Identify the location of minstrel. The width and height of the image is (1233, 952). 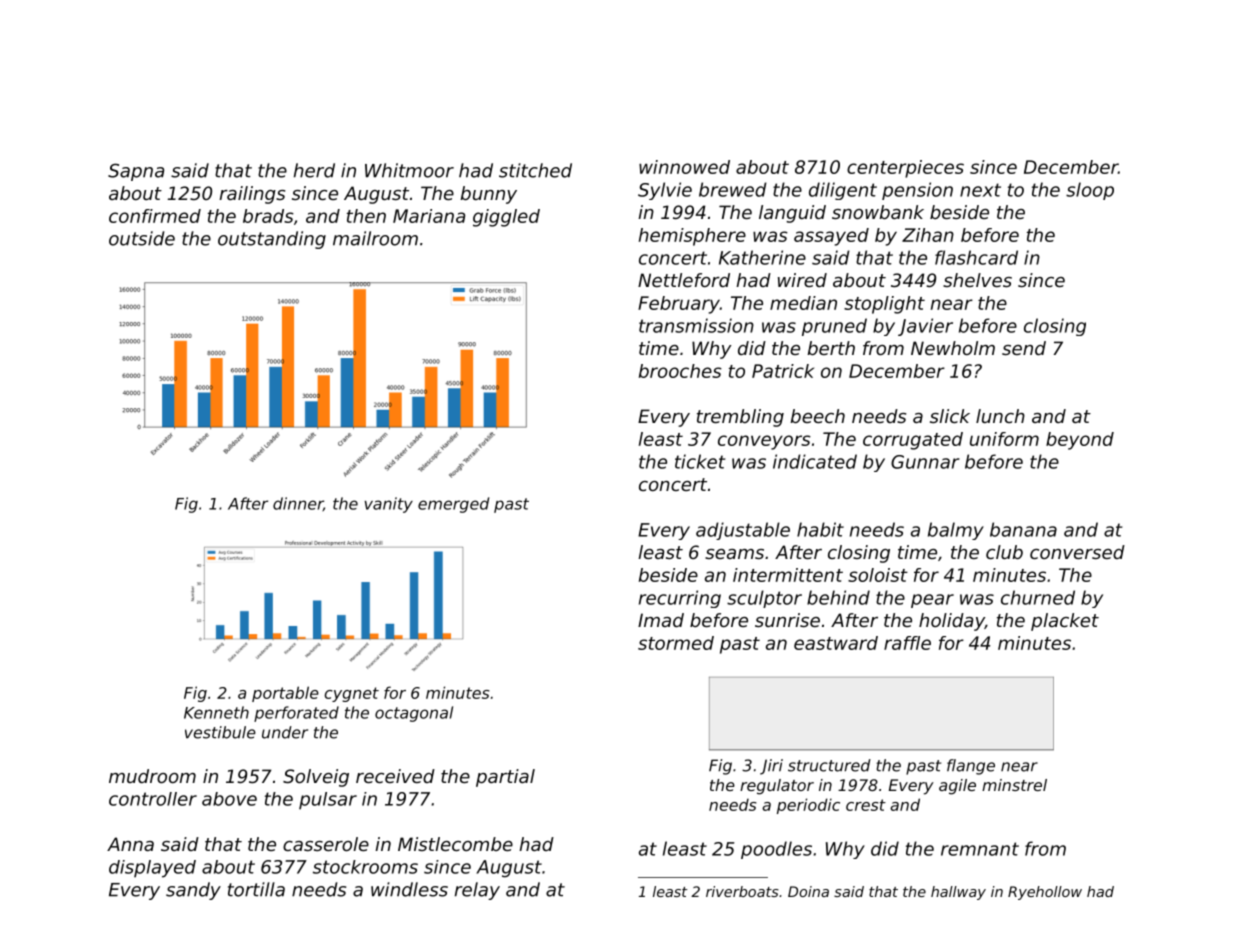
(1014, 785).
